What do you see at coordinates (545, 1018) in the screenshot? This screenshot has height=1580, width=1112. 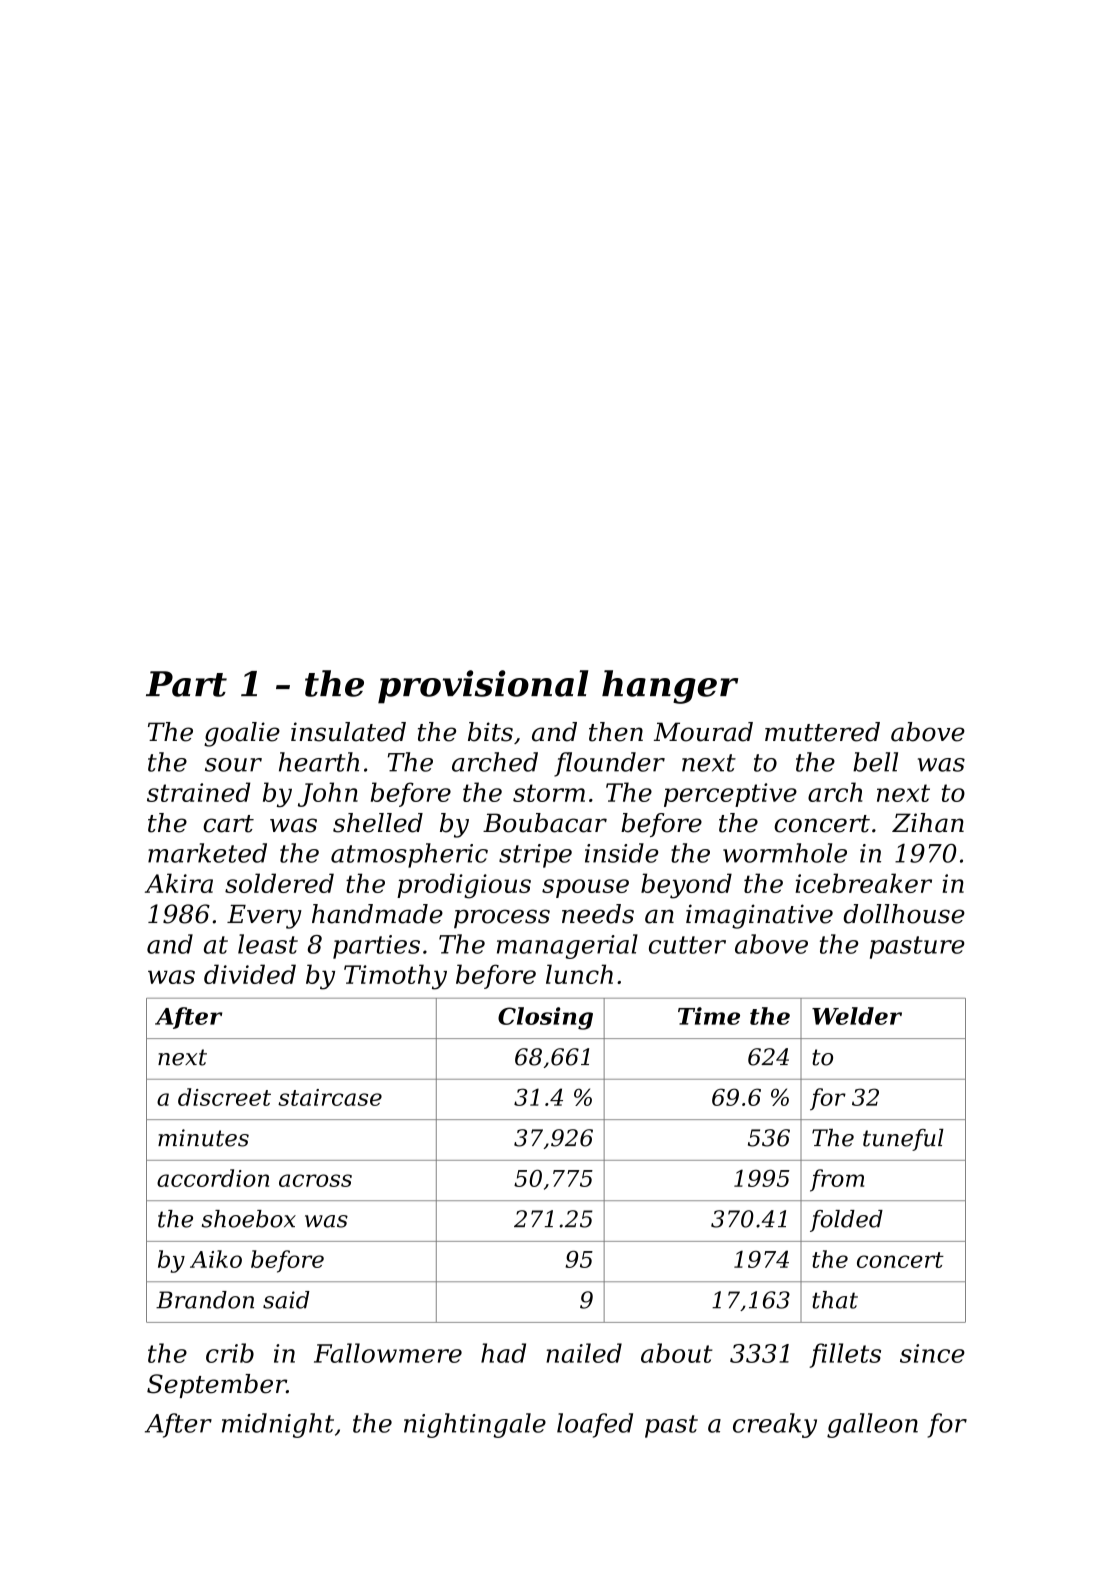 I see `Closing` at bounding box center [545, 1018].
